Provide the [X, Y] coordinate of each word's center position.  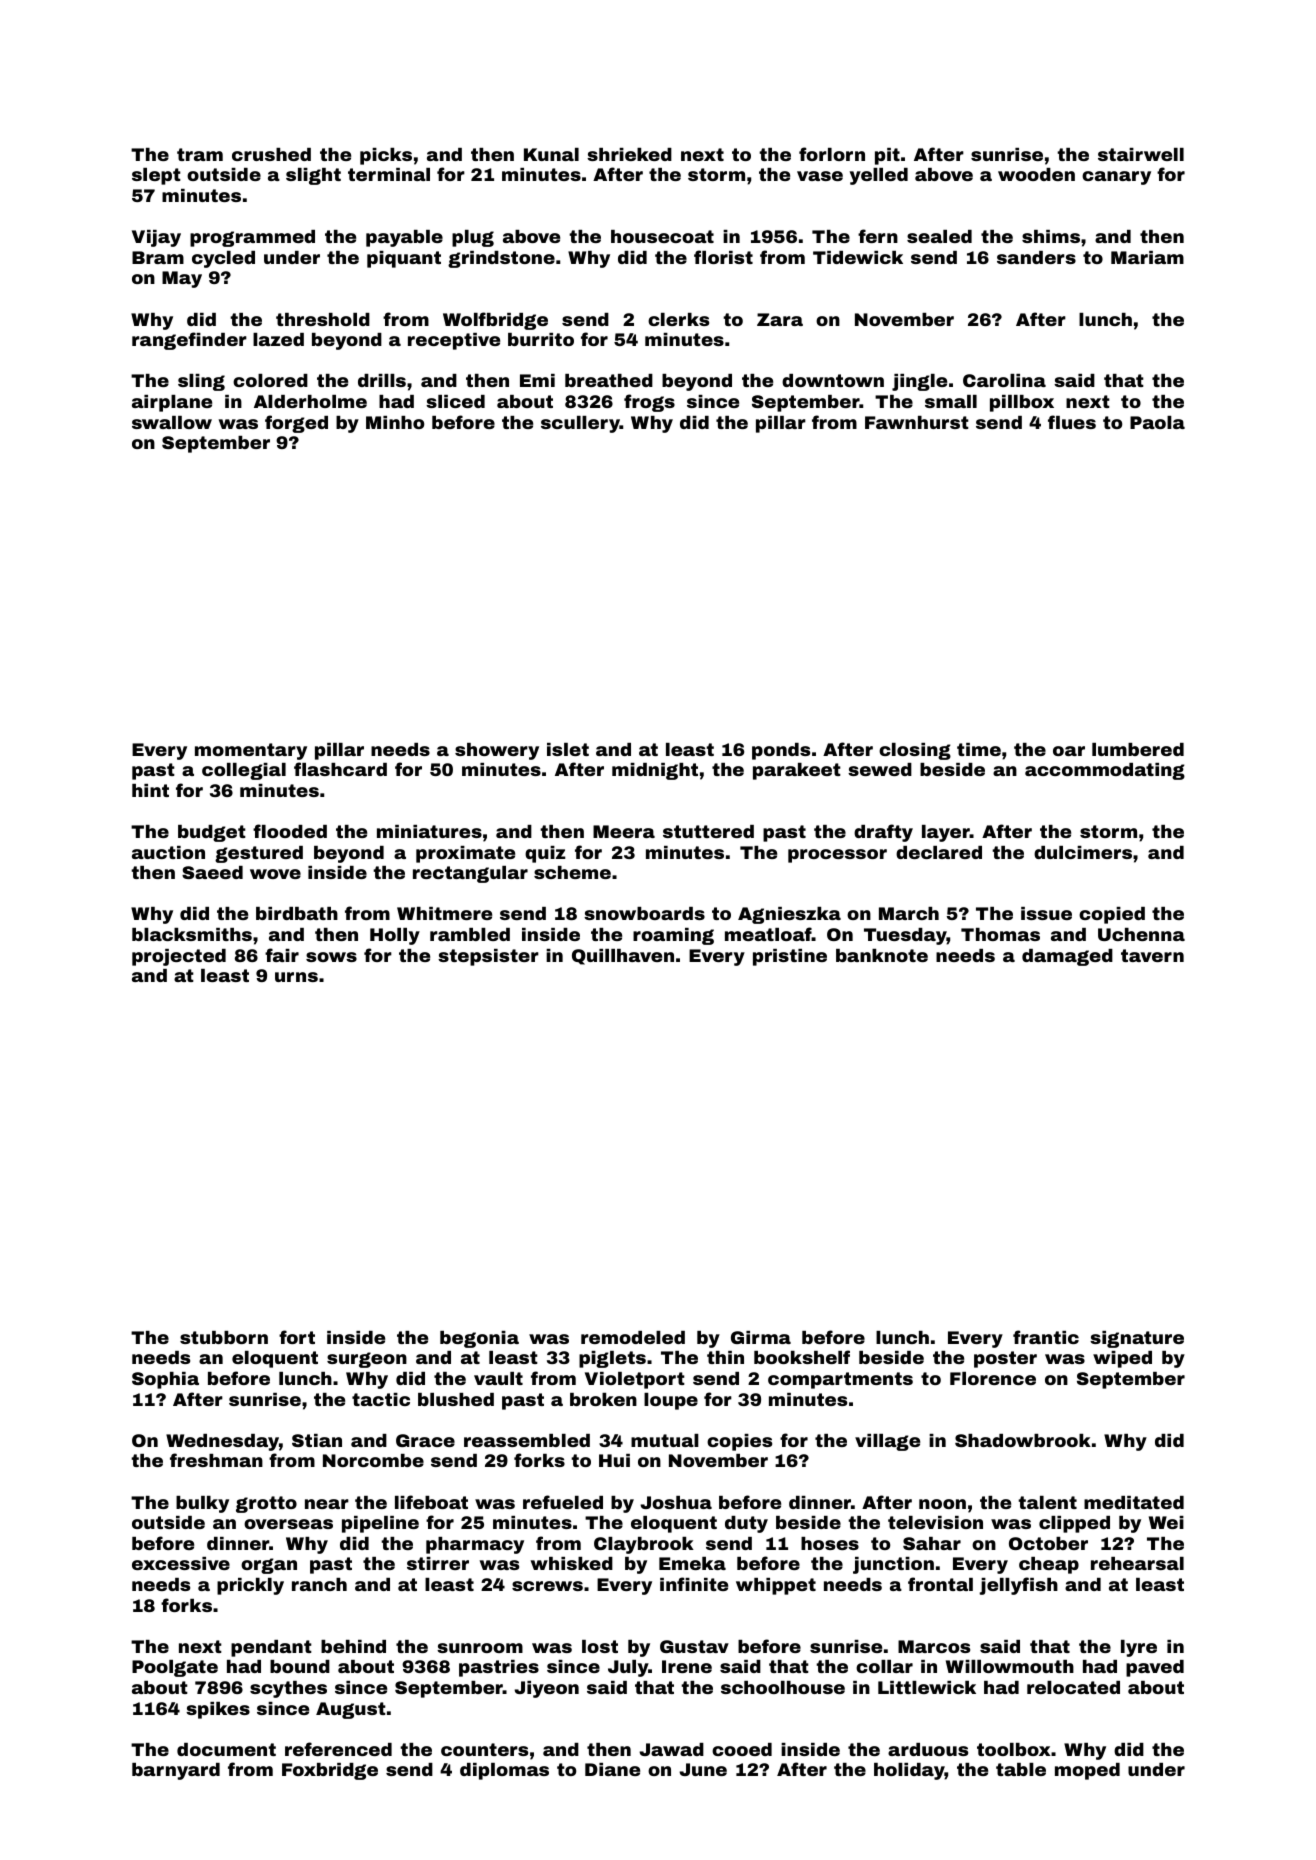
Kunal [551, 154]
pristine [790, 957]
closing [915, 751]
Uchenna [1141, 934]
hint [150, 790]
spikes [218, 1710]
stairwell [1141, 154]
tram [200, 154]
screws [547, 1586]
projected [179, 957]
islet [568, 749]
